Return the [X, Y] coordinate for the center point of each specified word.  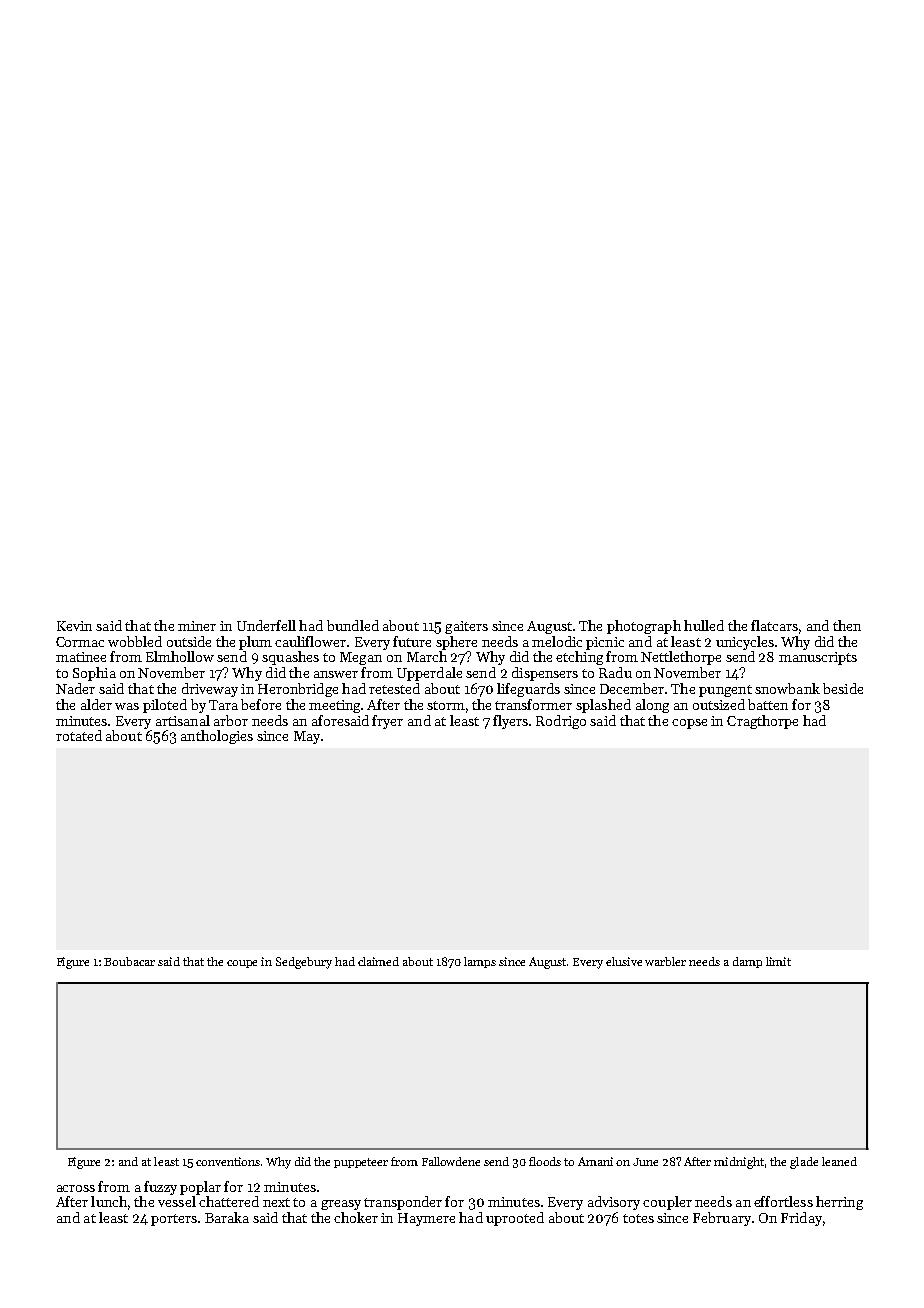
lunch [109, 1201]
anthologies [217, 737]
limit [778, 961]
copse [689, 724]
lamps [480, 962]
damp [747, 962]
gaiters [466, 627]
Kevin [74, 626]
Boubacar [129, 961]
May [307, 737]
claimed [378, 961]
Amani [595, 1161]
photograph [644, 627]
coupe [242, 964]
